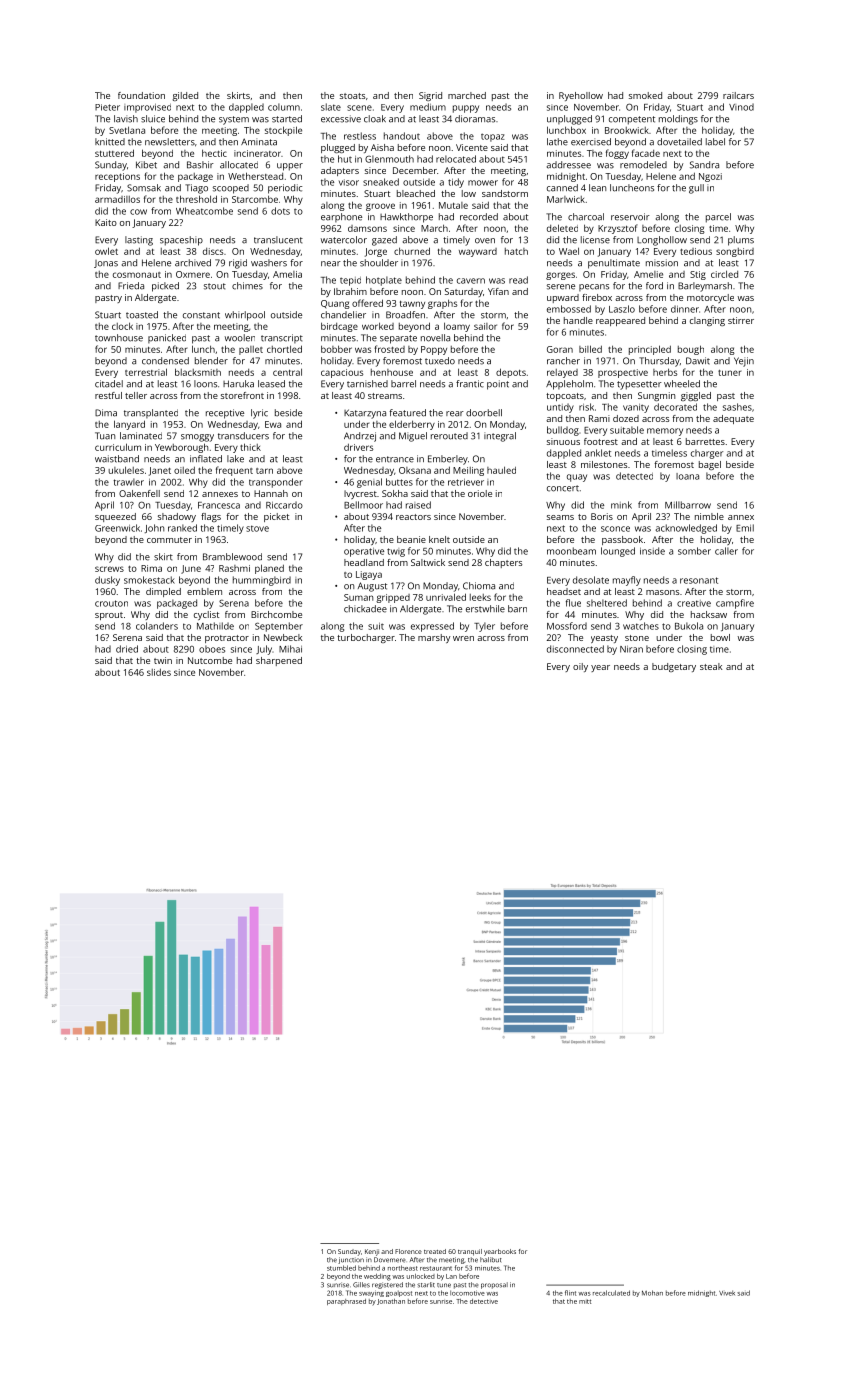 The image size is (849, 1400). I want to click on slides, so click(159, 672).
